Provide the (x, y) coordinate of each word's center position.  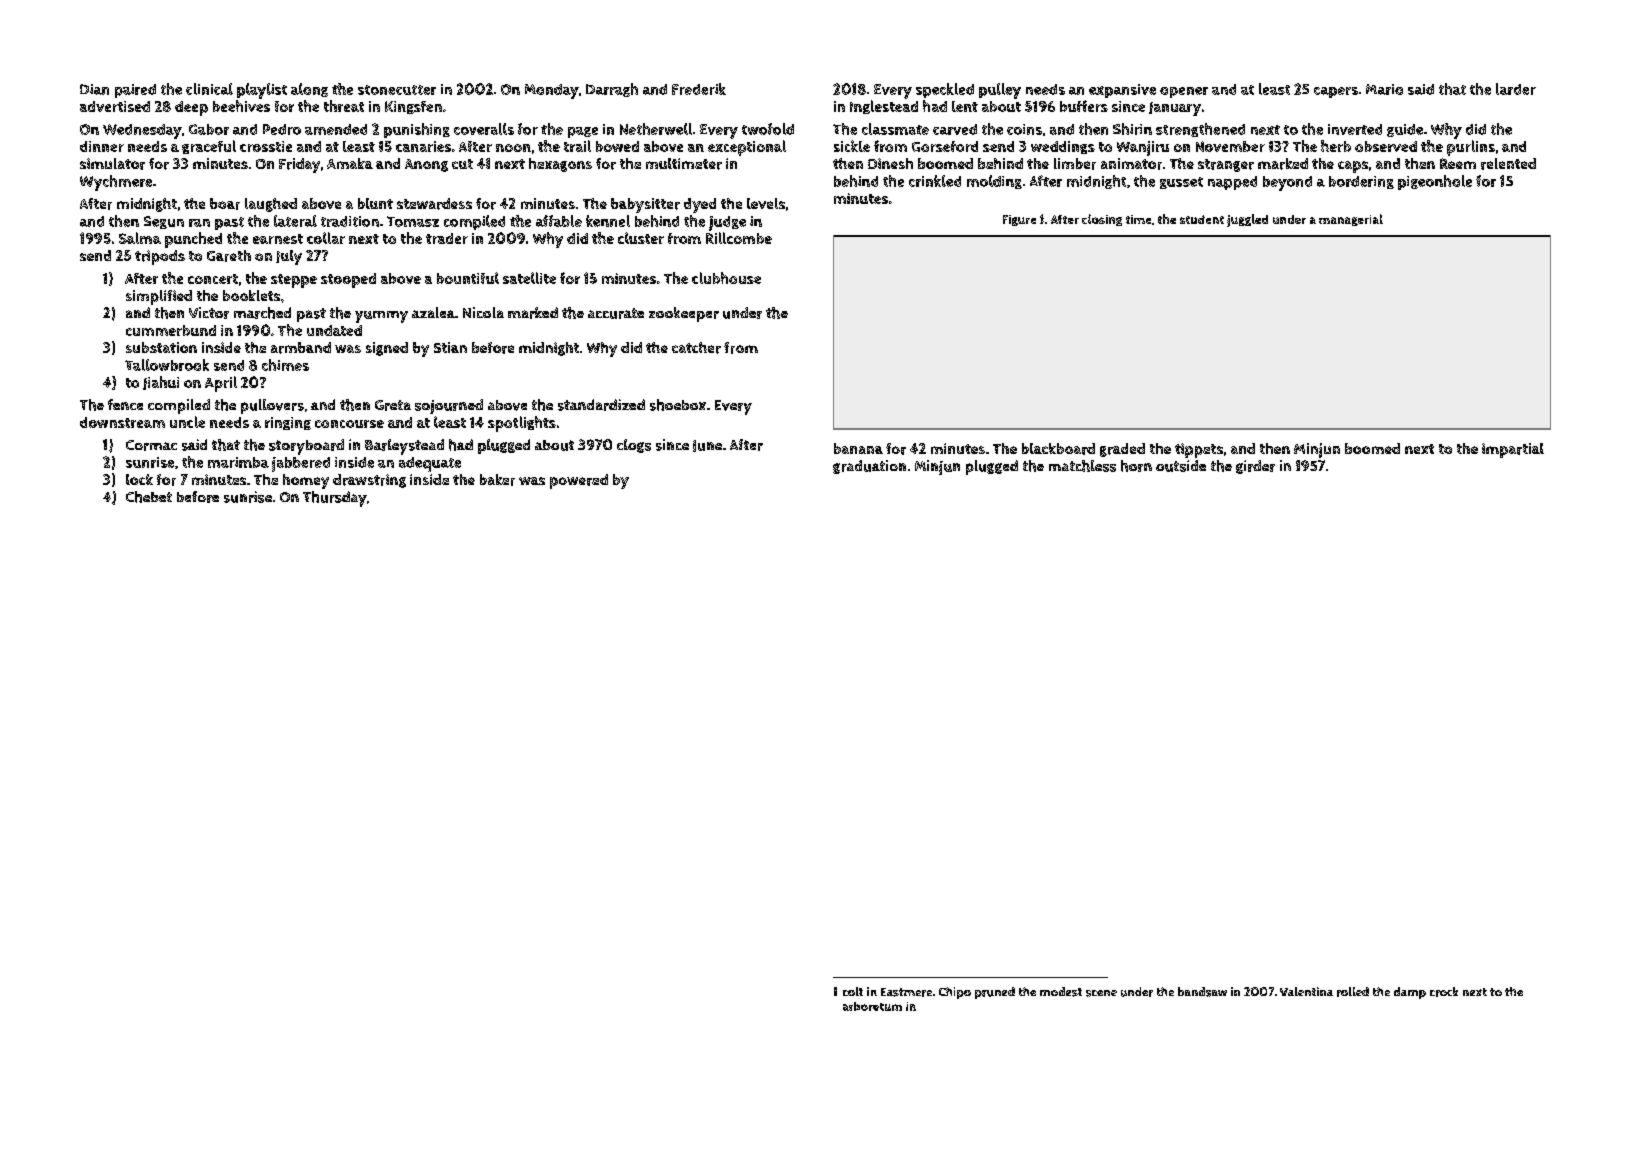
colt (853, 991)
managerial (1351, 220)
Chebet (149, 497)
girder (1255, 467)
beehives (241, 106)
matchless (1082, 466)
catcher (696, 348)
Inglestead (884, 107)
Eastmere (906, 992)
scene (1101, 993)
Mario (1384, 89)
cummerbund (171, 330)
